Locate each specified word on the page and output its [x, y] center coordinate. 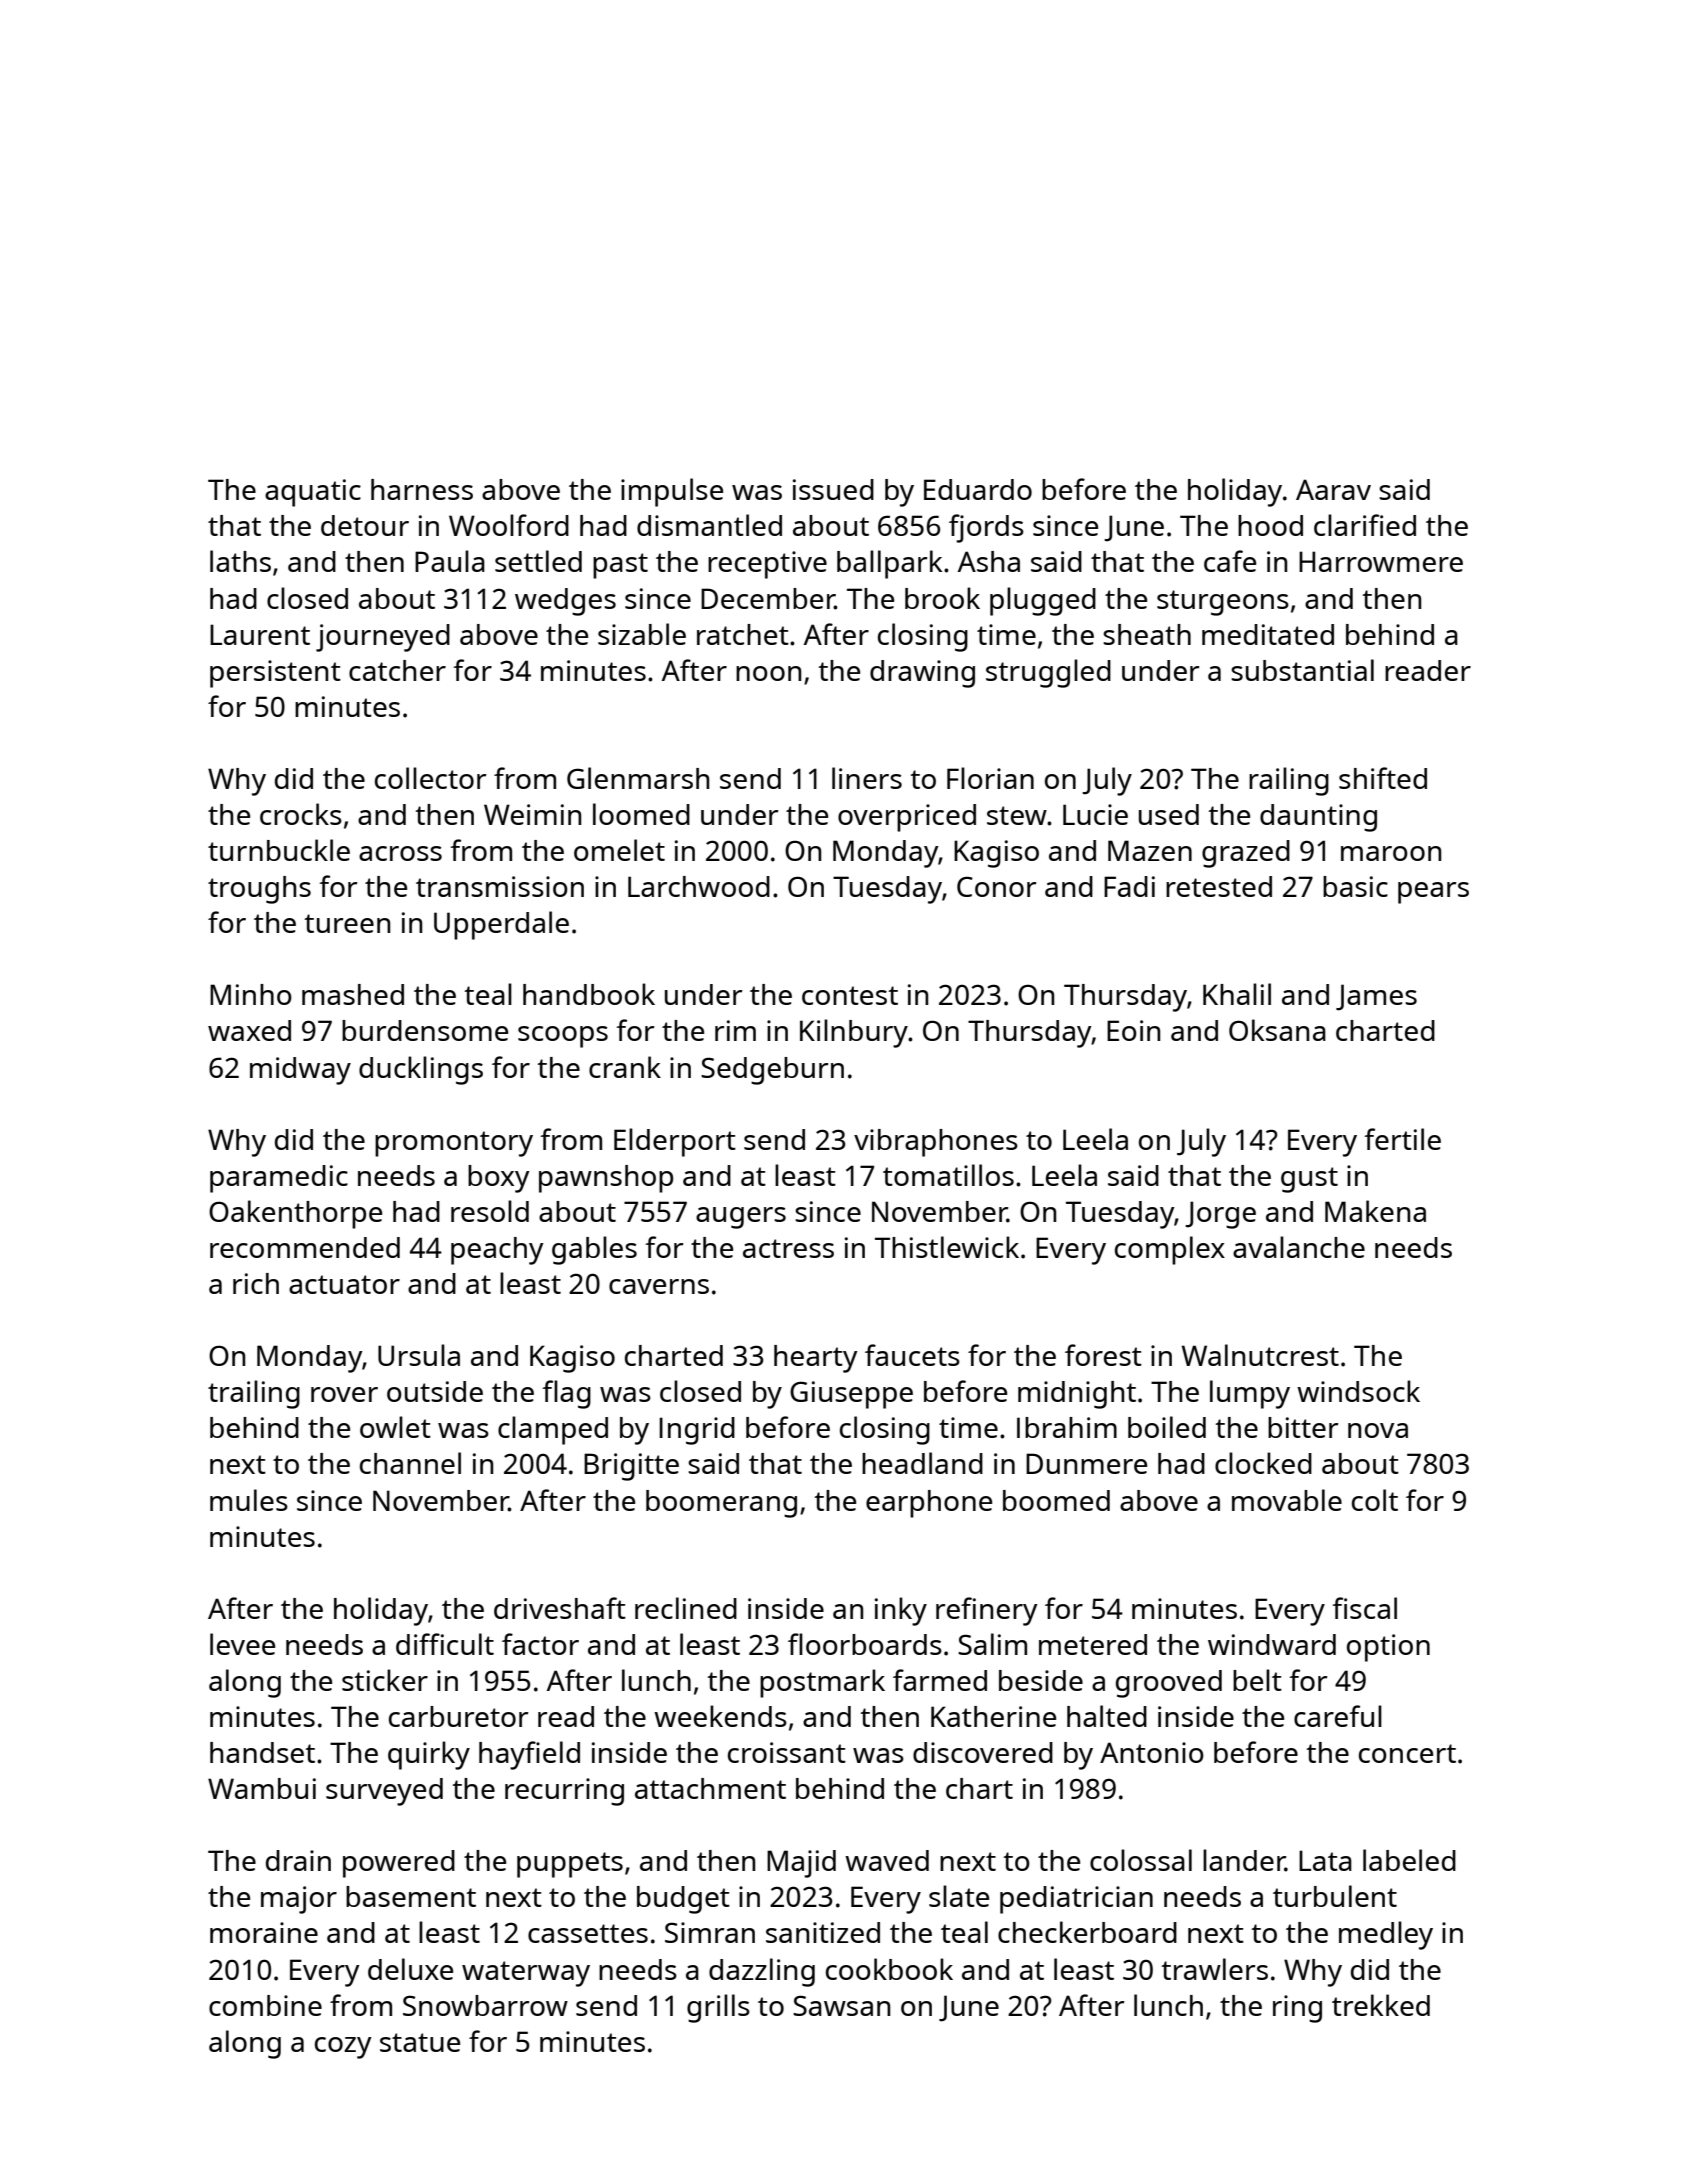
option [1388, 1648]
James [1376, 997]
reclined [686, 1608]
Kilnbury [854, 1033]
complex [1170, 1250]
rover [344, 1394]
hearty [816, 1359]
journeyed [383, 638]
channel [410, 1463]
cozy [343, 2048]
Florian [990, 778]
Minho [251, 994]
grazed [1246, 854]
